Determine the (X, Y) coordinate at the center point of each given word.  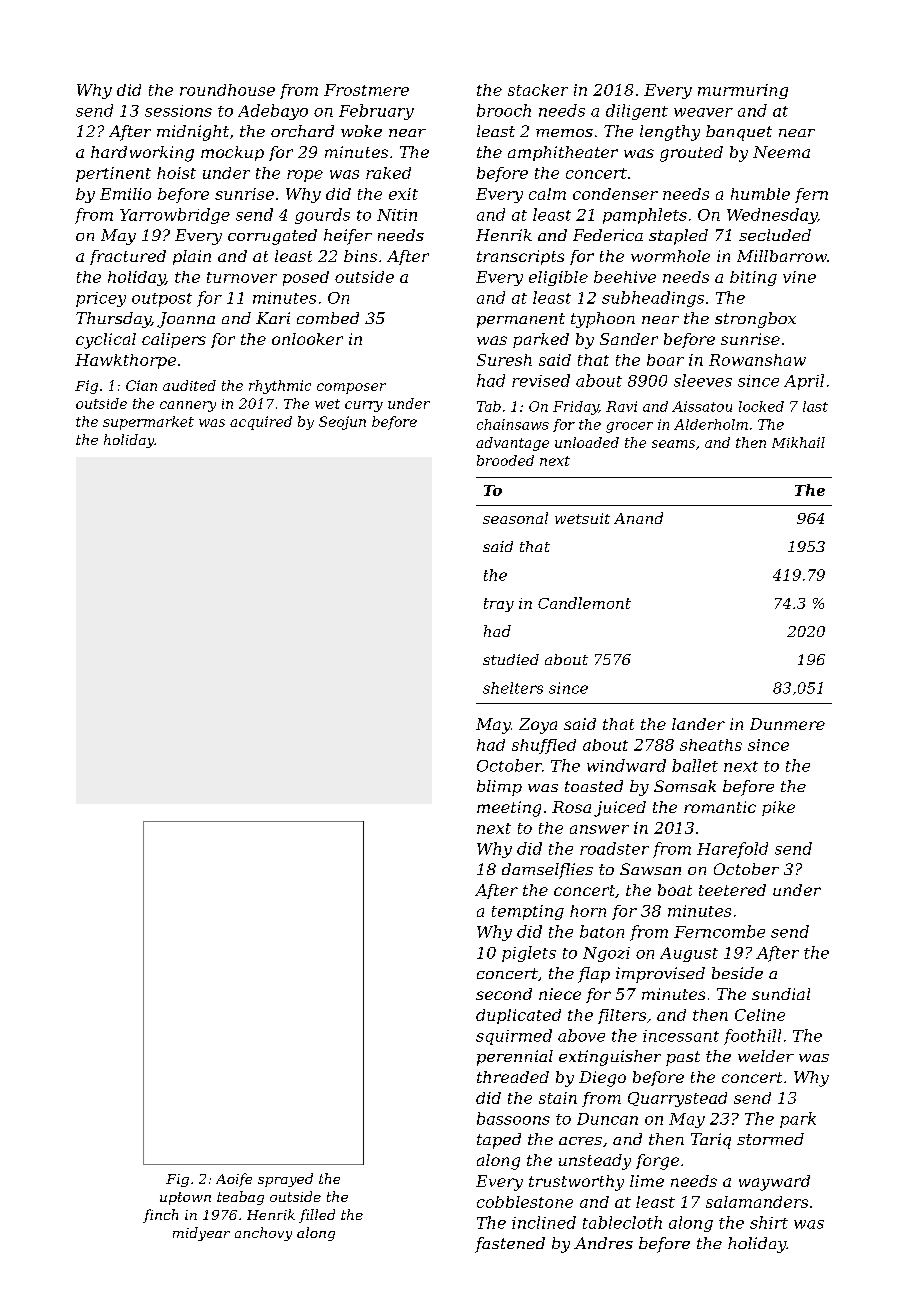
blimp (499, 788)
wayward (774, 1183)
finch (160, 1216)
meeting (509, 809)
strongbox (755, 320)
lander (698, 724)
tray (499, 605)
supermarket (148, 423)
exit (403, 194)
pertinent (113, 174)
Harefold (732, 850)
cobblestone (525, 1202)
